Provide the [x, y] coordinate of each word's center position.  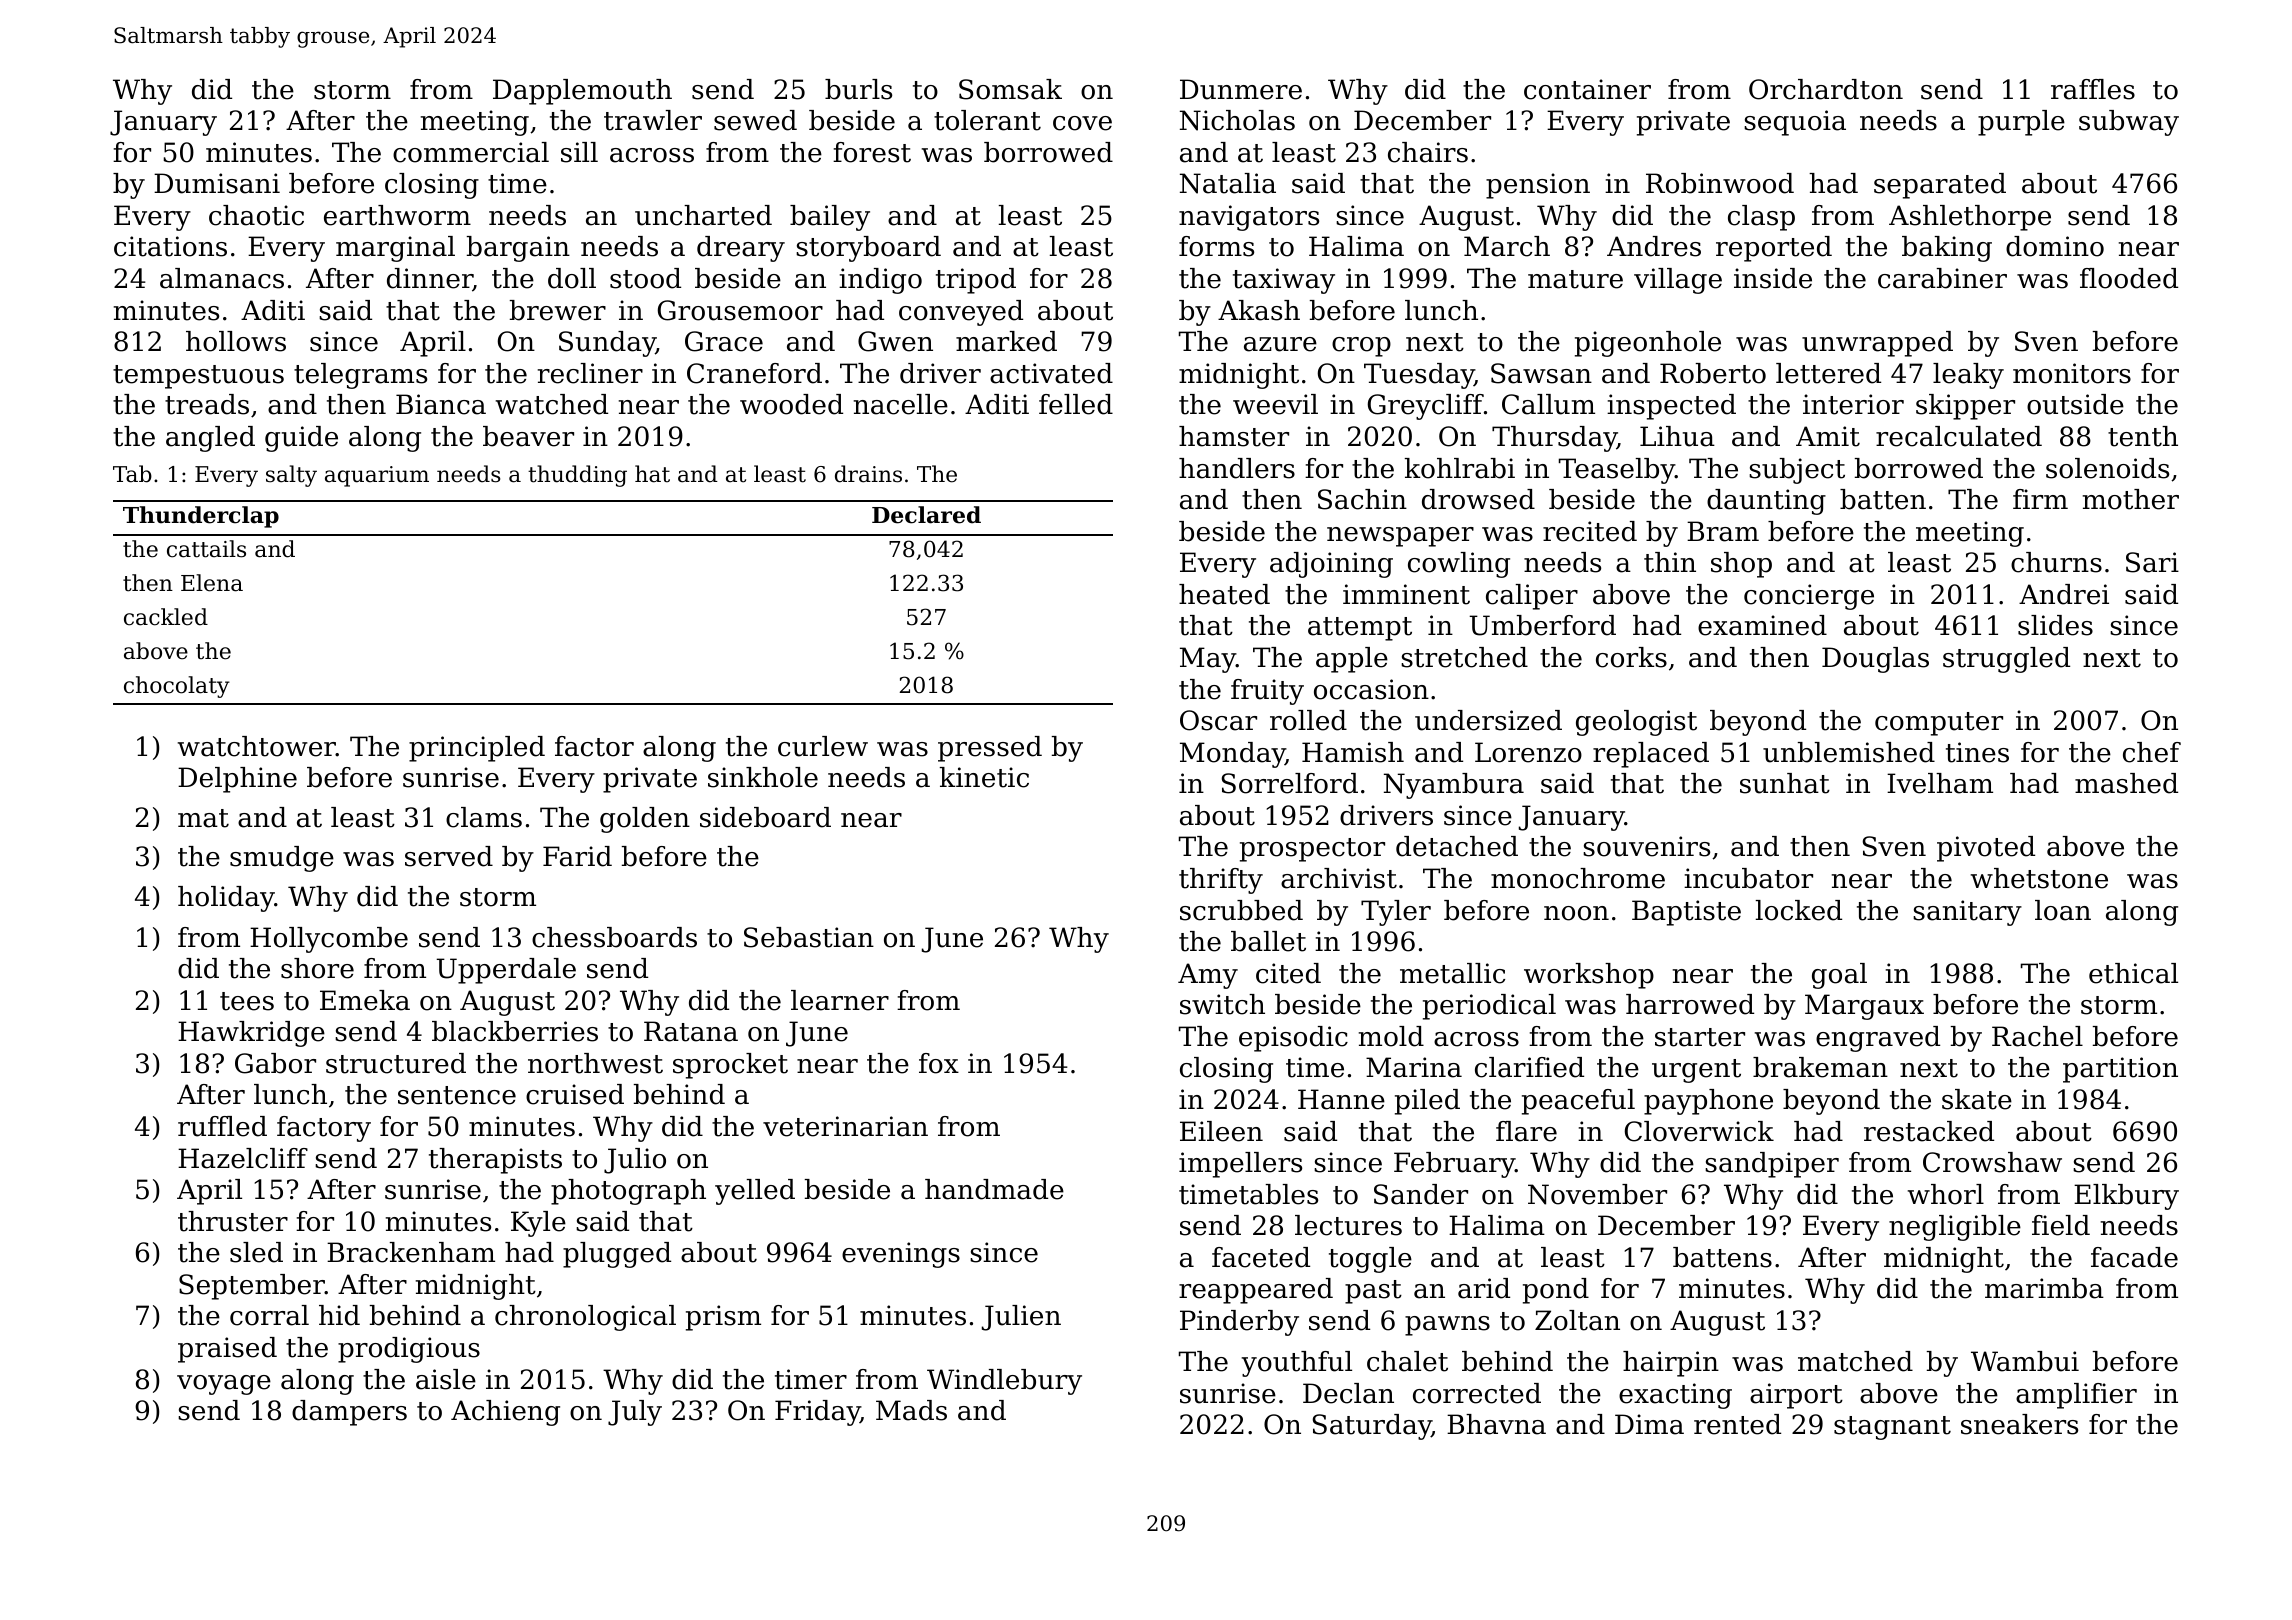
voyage [224, 1385]
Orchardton [1826, 89]
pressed [990, 749]
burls [858, 89]
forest [872, 152]
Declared [926, 515]
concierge [1809, 597]
